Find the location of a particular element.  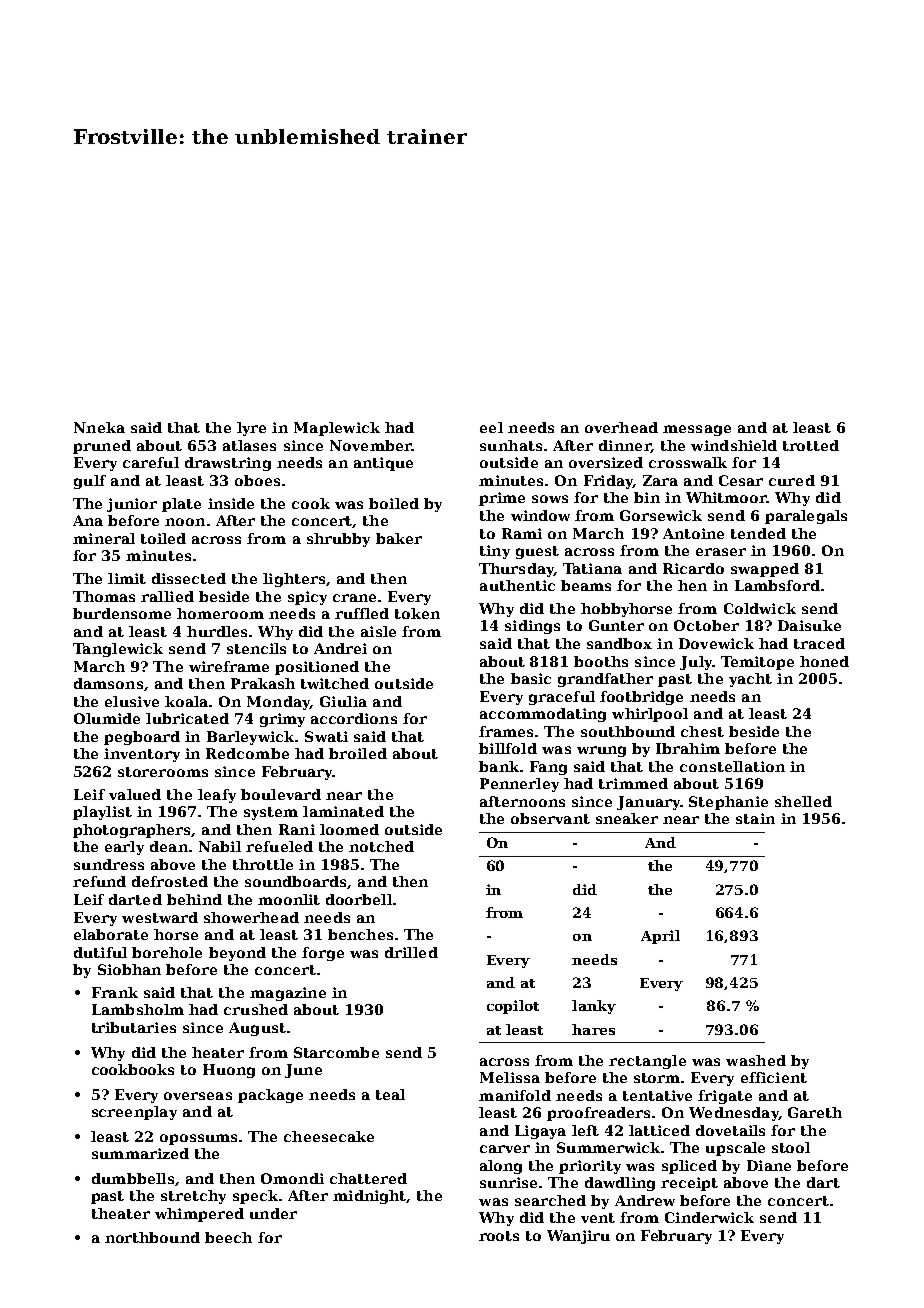

April is located at coordinates (660, 937).
